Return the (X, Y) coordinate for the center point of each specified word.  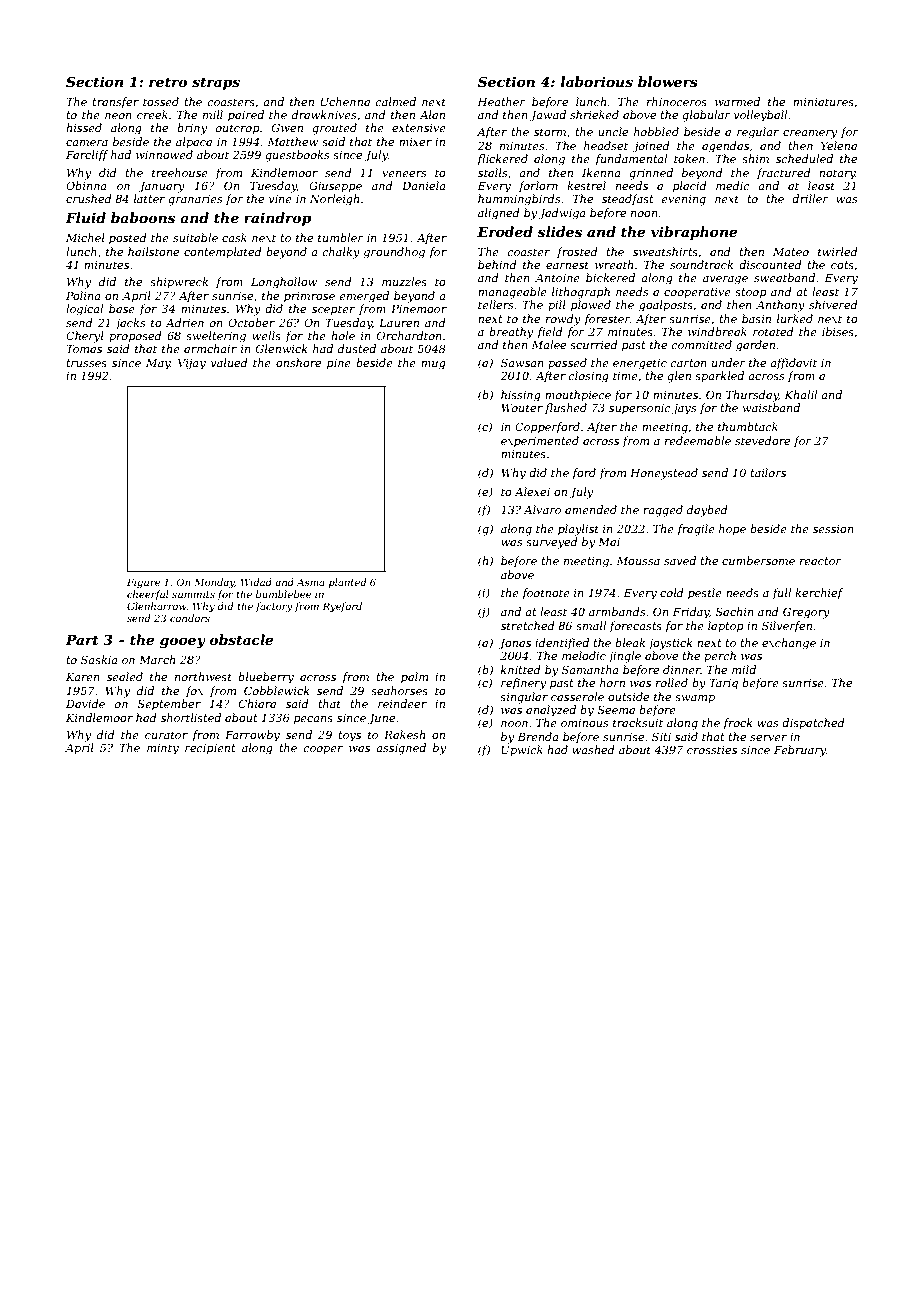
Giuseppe (335, 187)
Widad (256, 582)
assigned (401, 749)
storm (550, 132)
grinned (651, 174)
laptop (726, 627)
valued (229, 362)
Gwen (287, 127)
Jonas (514, 644)
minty (163, 749)
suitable (195, 237)
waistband (771, 407)
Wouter (522, 408)
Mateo (791, 252)
